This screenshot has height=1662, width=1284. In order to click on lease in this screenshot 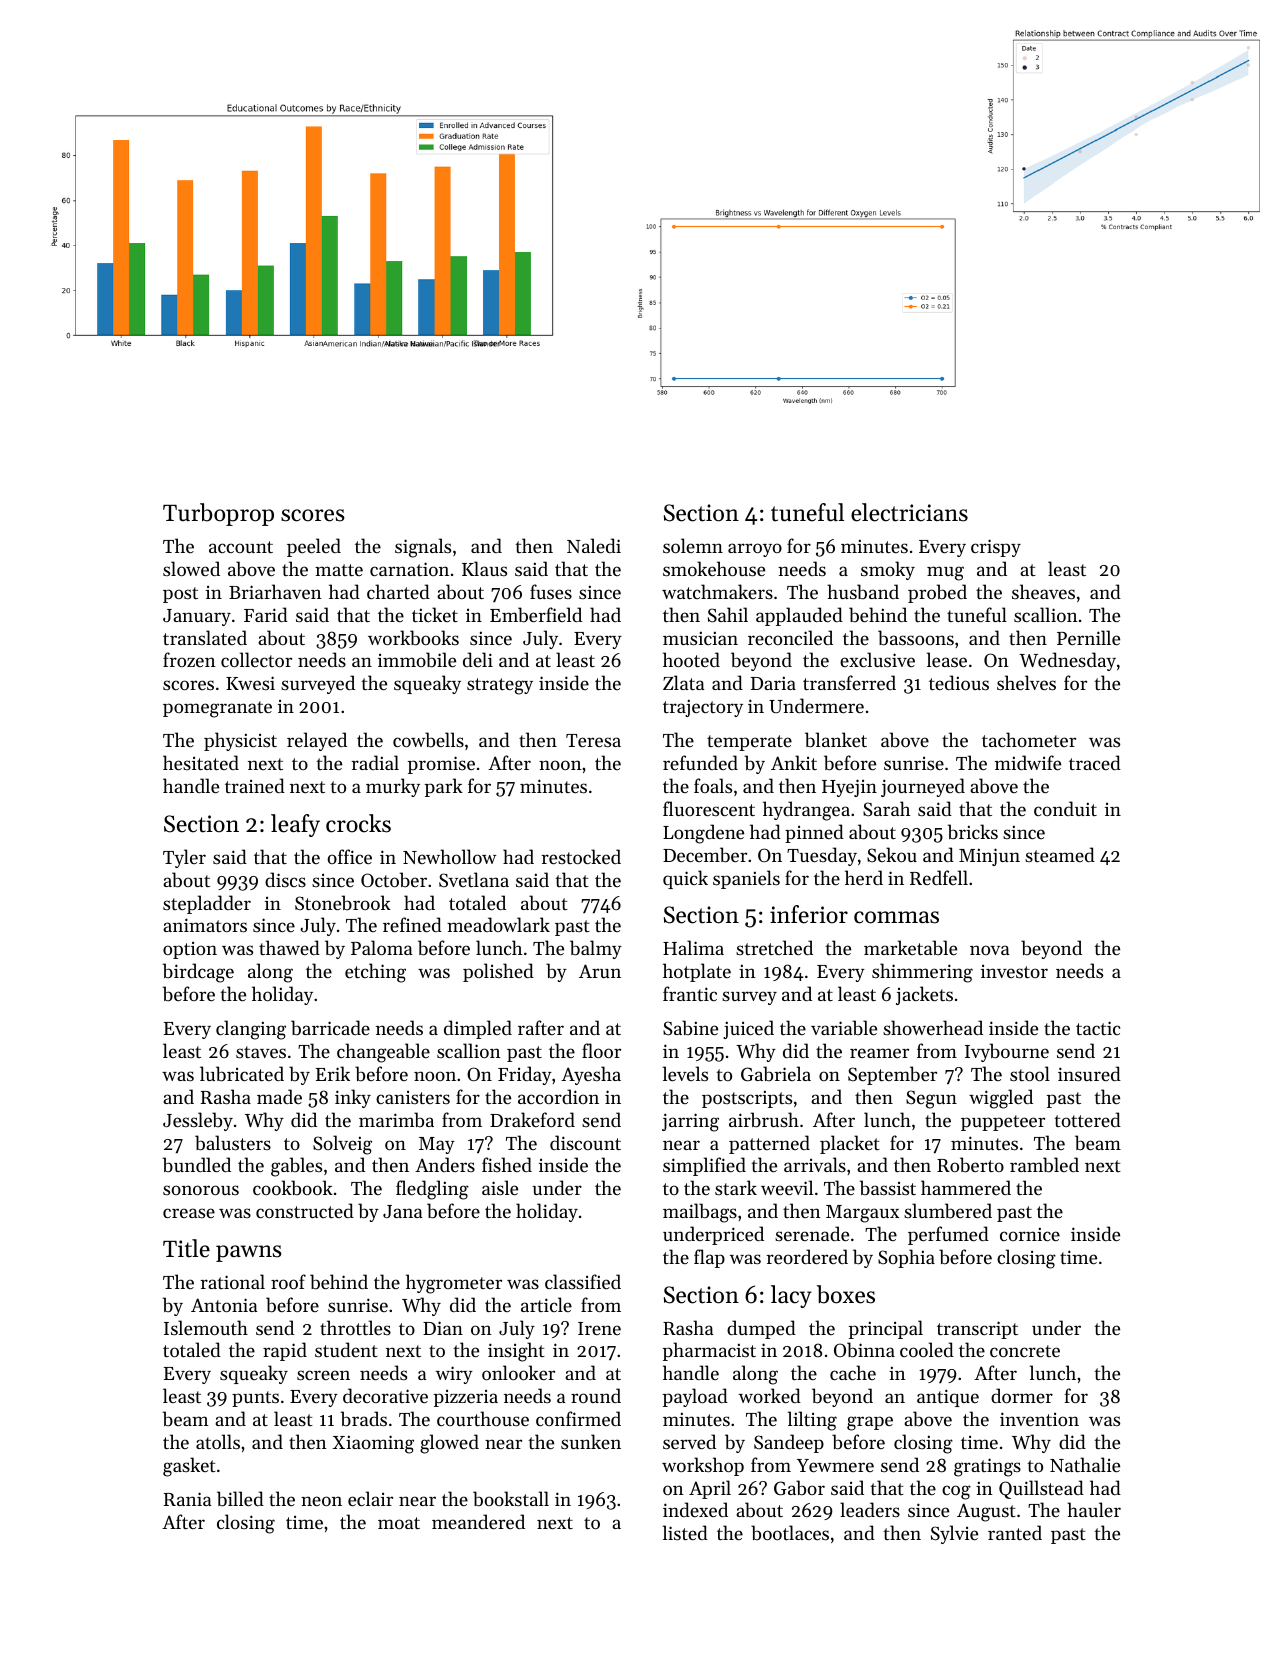, I will do `click(947, 659)`.
